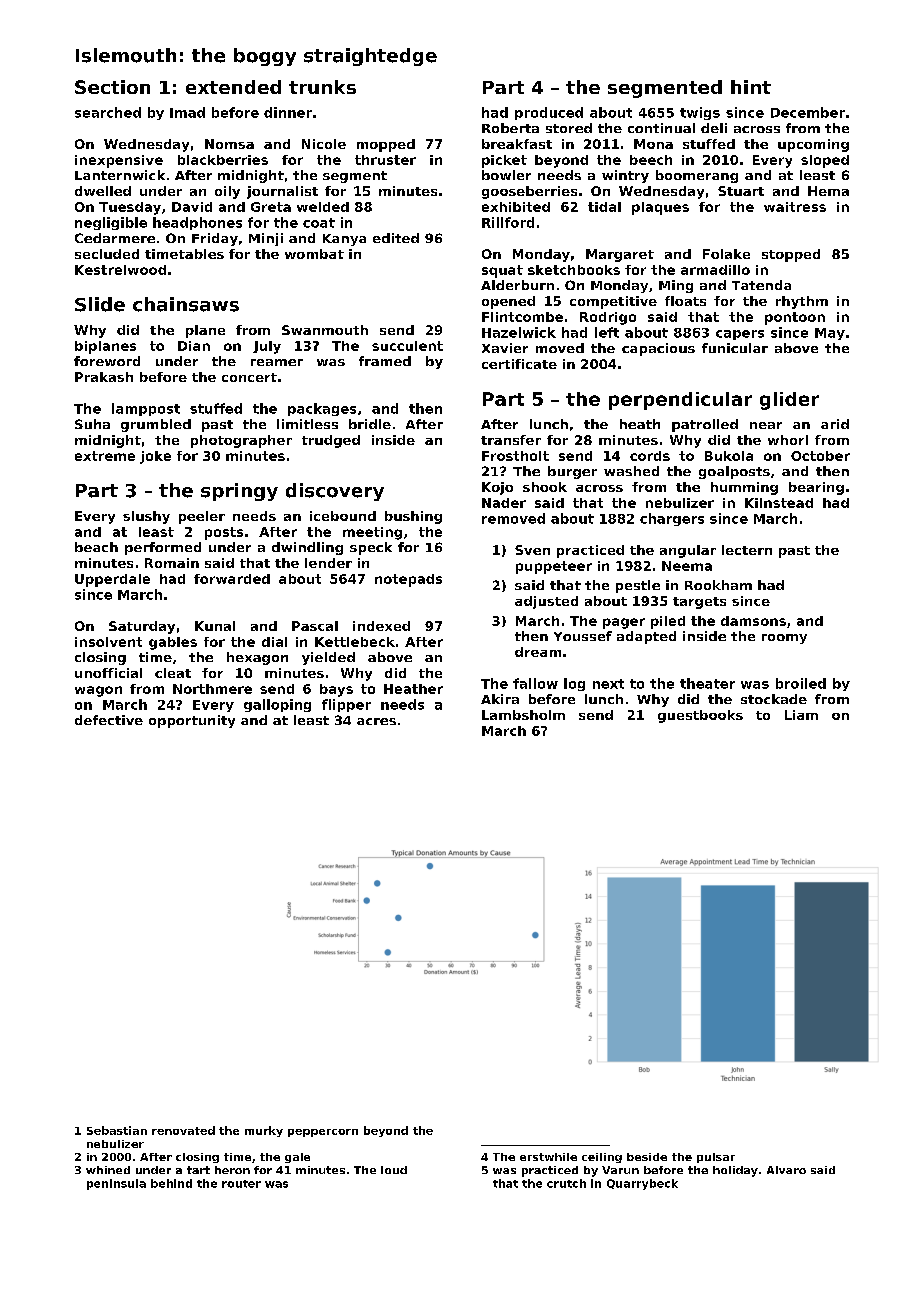  I want to click on extreme, so click(105, 456).
